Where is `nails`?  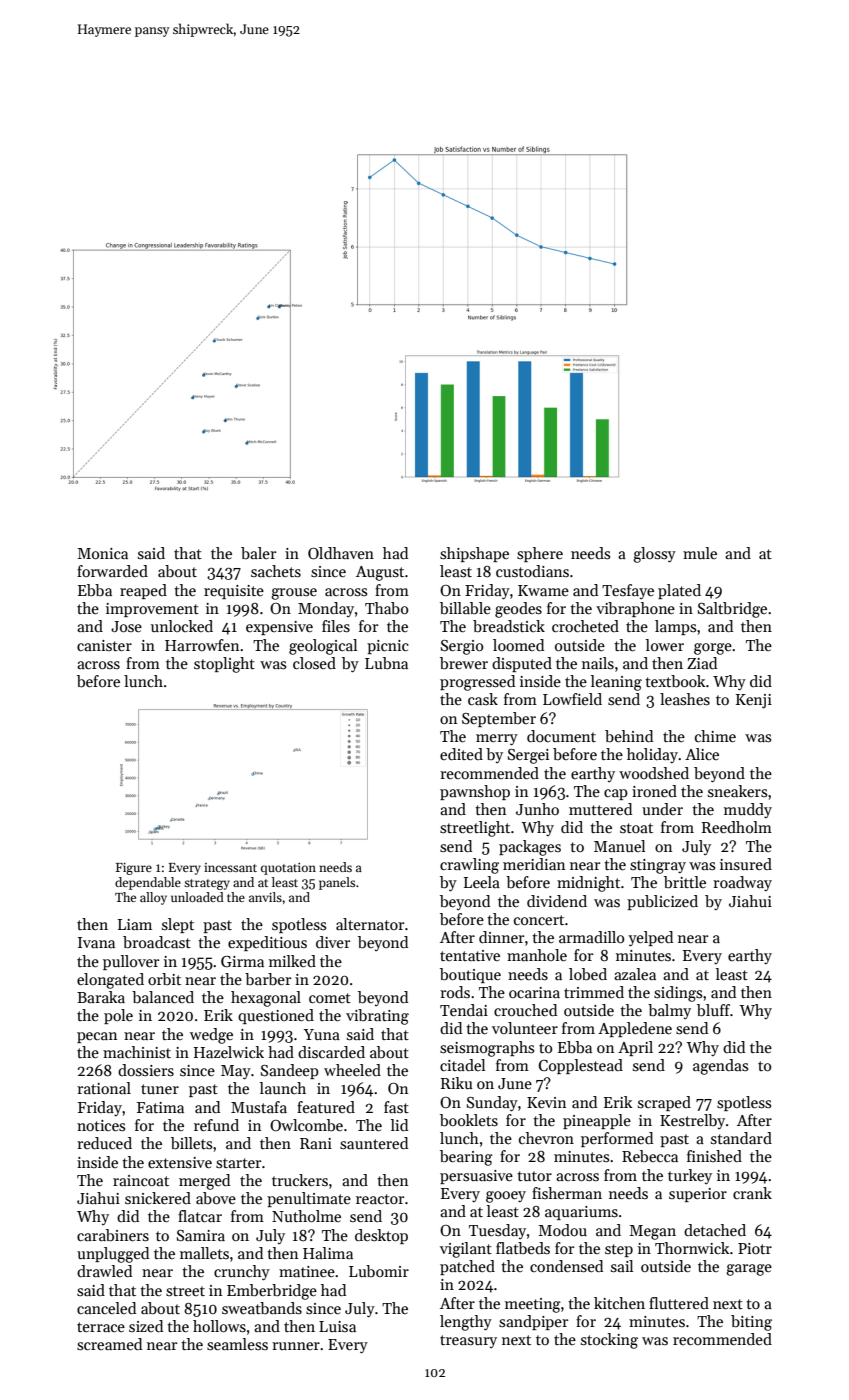
nails is located at coordinates (598, 663).
